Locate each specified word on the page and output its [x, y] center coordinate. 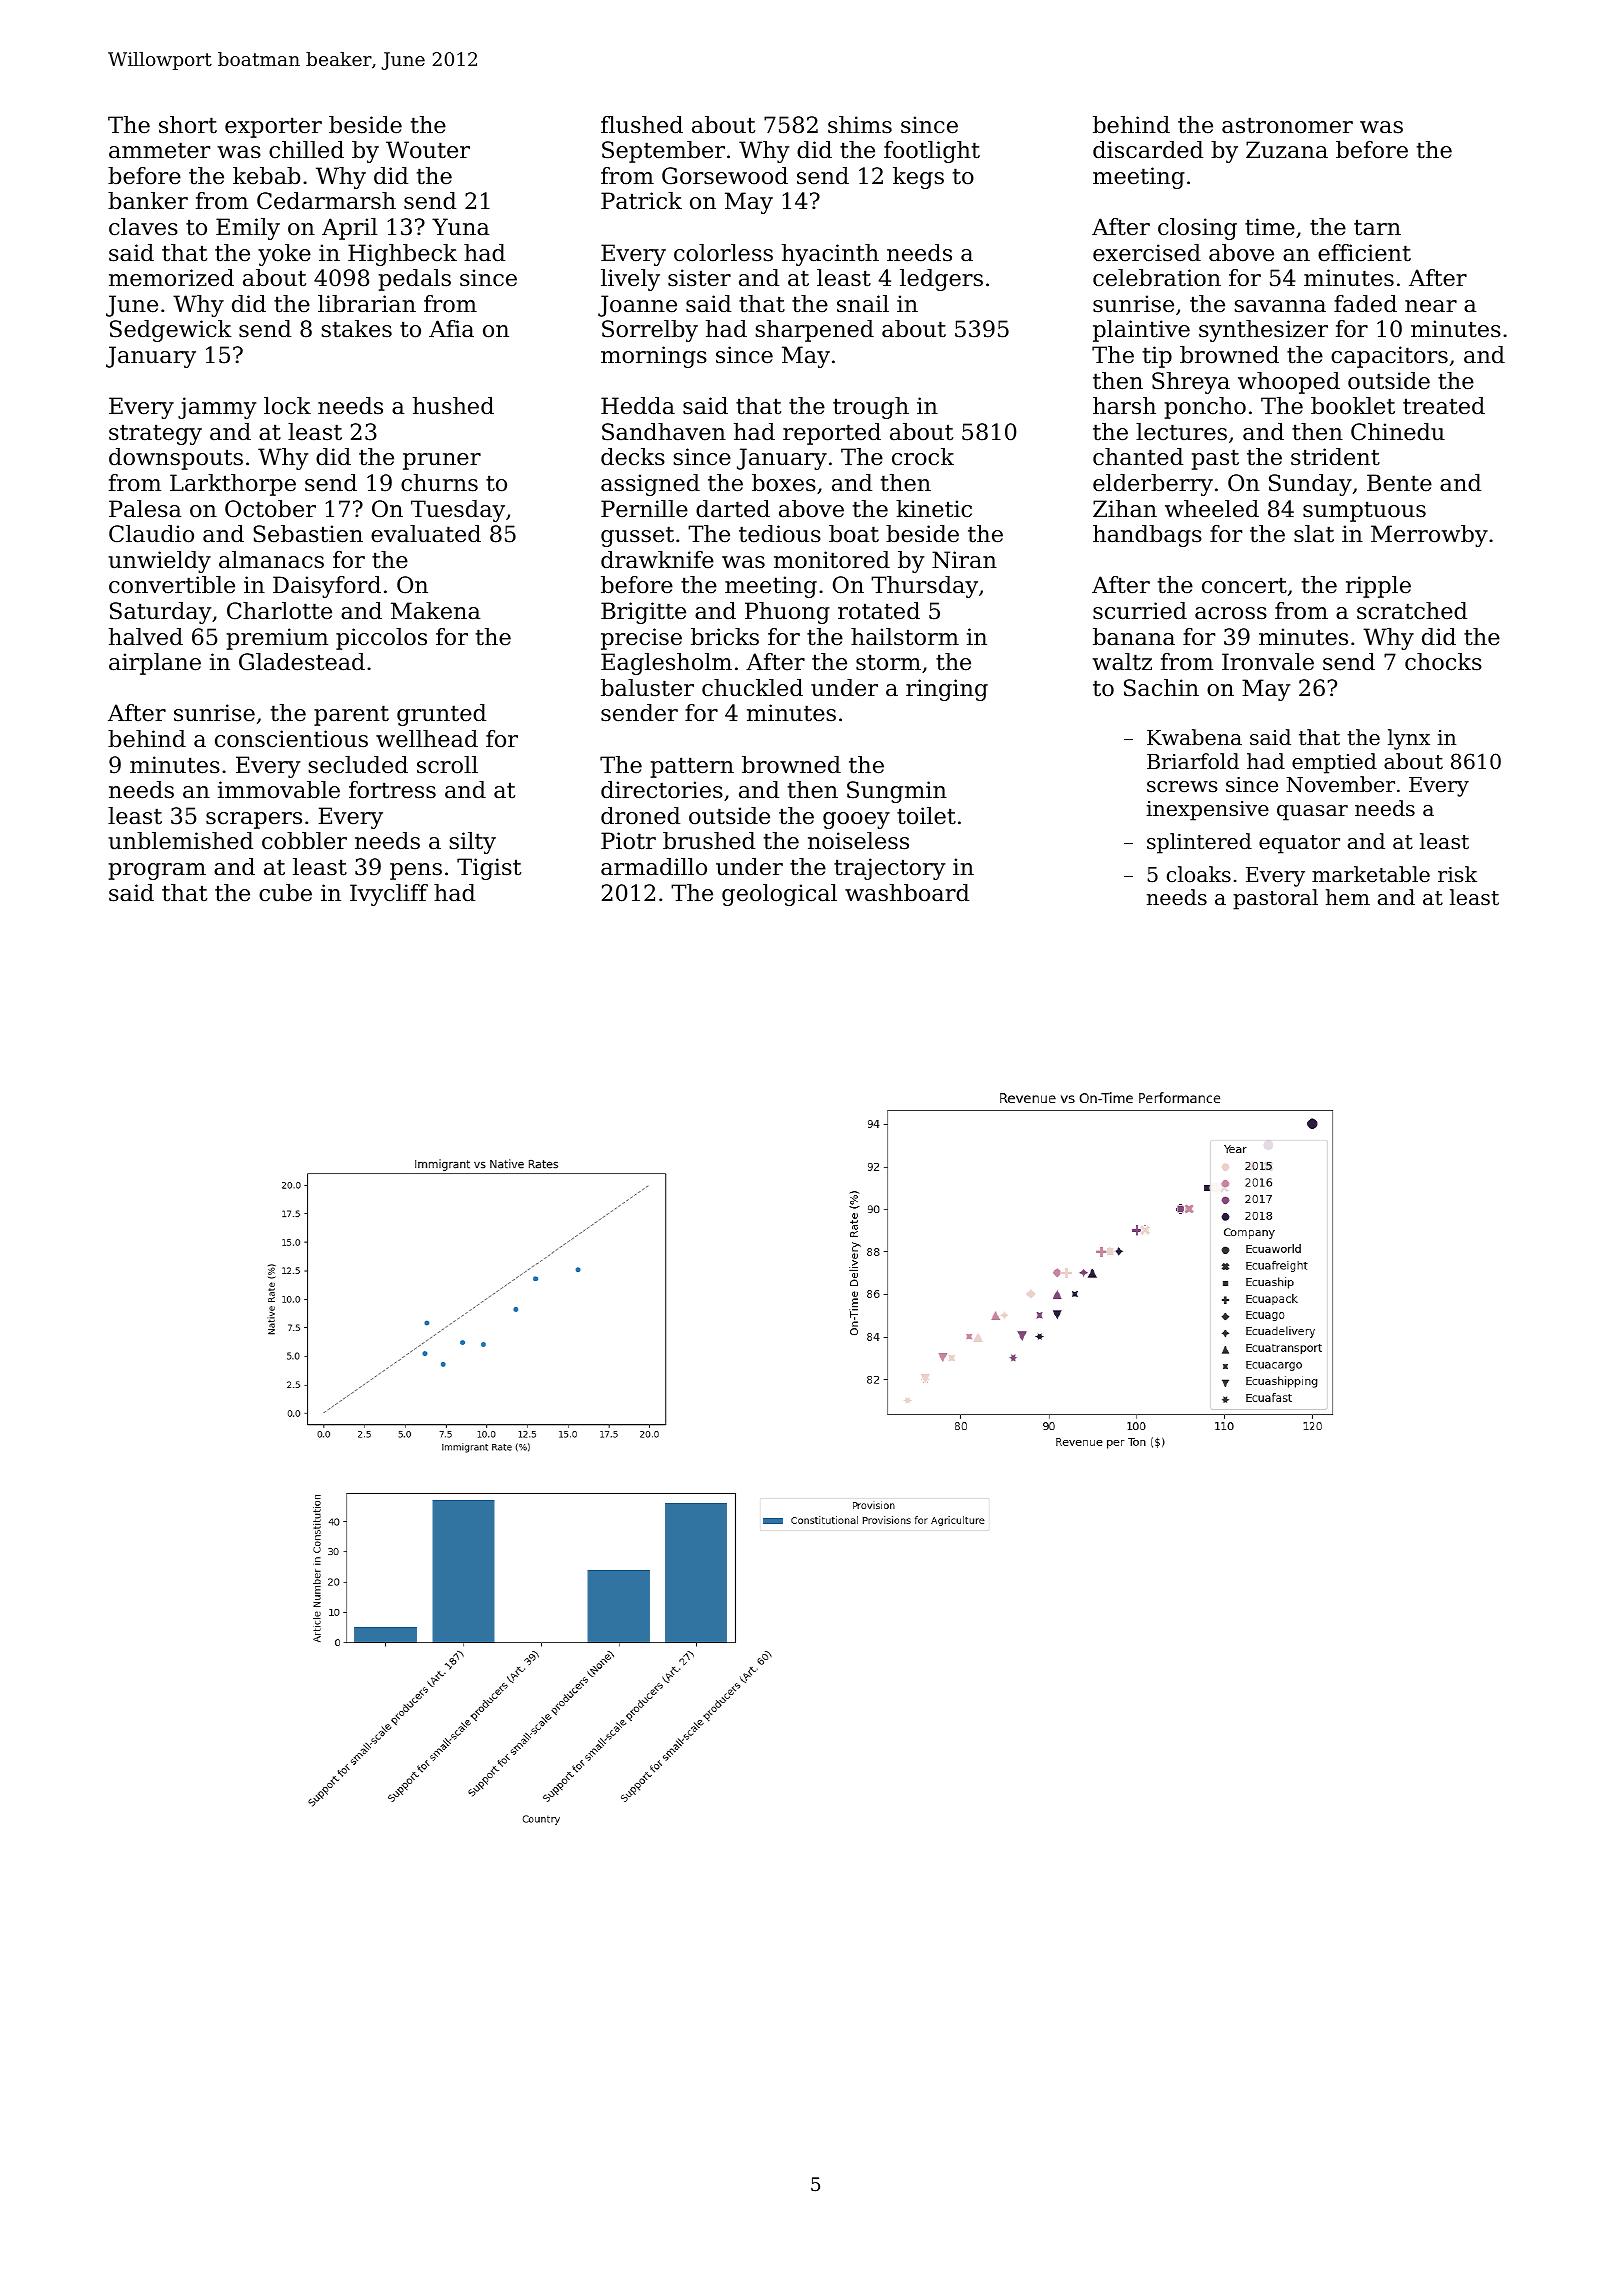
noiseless [858, 841]
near [1431, 306]
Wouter [428, 150]
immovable [279, 790]
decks [633, 457]
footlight [932, 152]
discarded [1148, 150]
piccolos [381, 639]
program [157, 871]
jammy [217, 408]
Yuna [461, 227]
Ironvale [1268, 662]
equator [1299, 844]
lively [630, 280]
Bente [1399, 483]
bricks [725, 637]
